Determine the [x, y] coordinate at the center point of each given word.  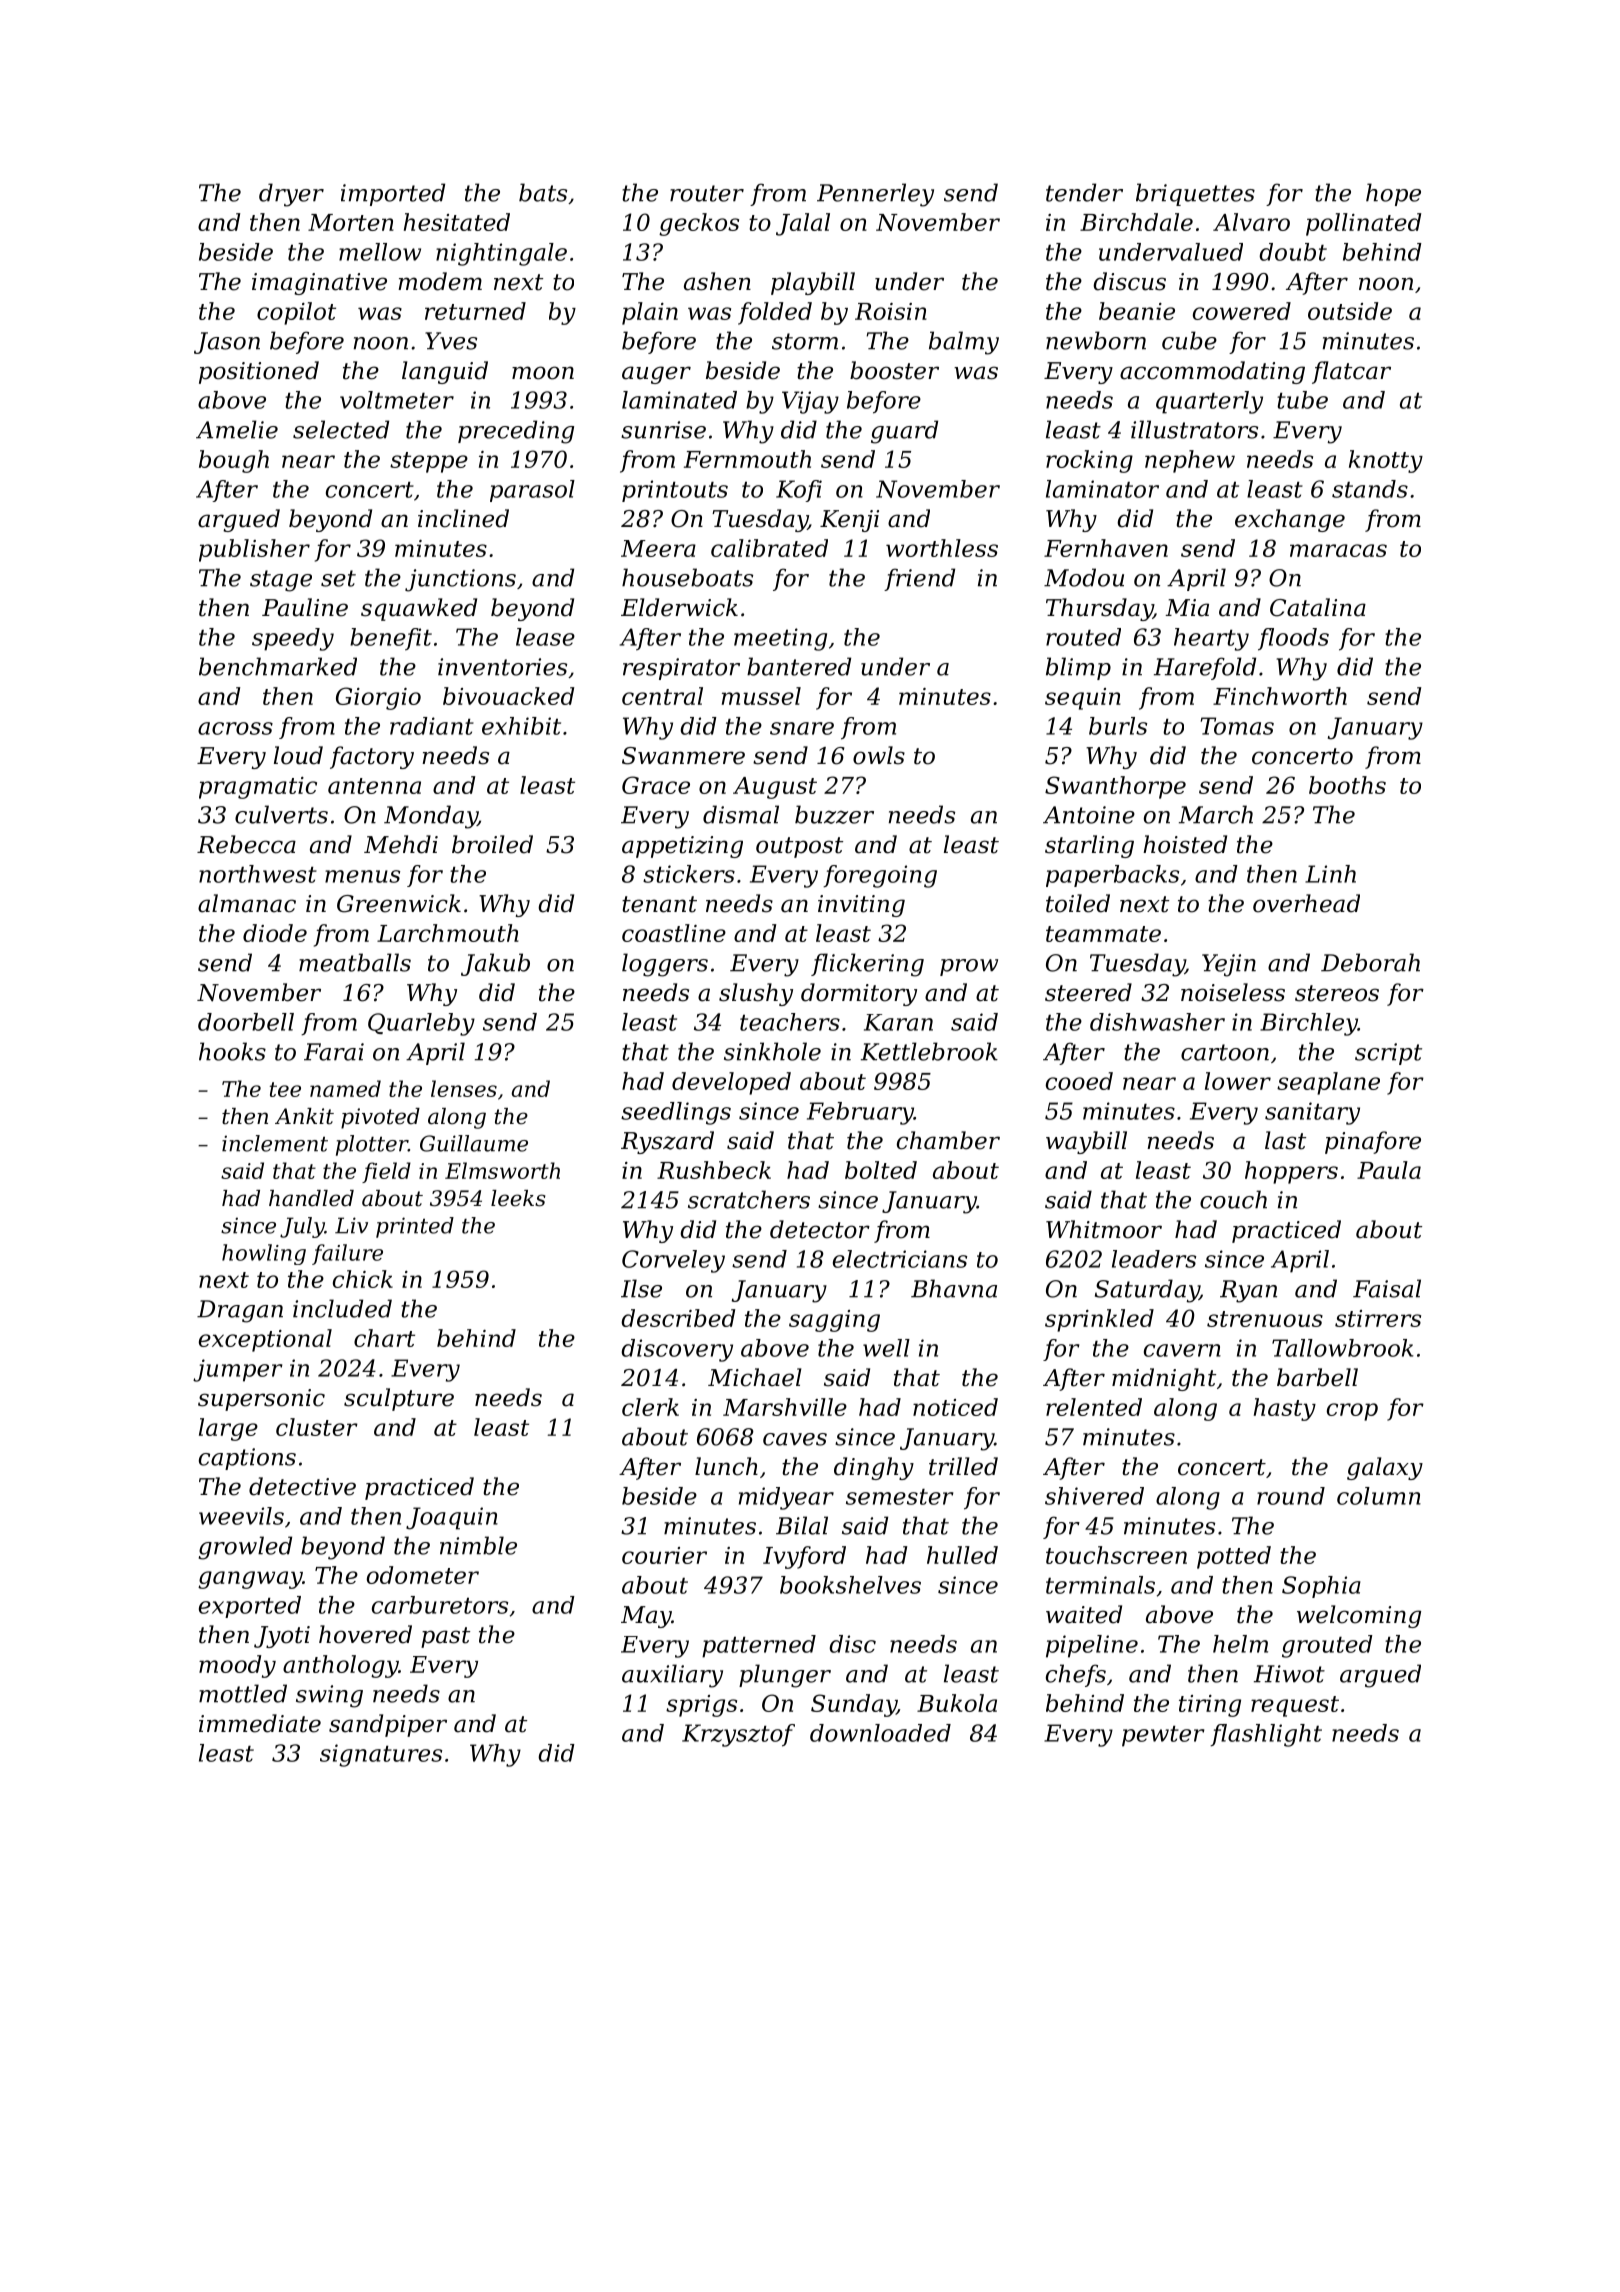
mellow [380, 252]
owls [879, 755]
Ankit [304, 1116]
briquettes [1195, 194]
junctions [460, 580]
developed [731, 1083]
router [707, 193]
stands [1370, 489]
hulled [962, 1555]
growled [245, 1548]
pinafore [1373, 1142]
